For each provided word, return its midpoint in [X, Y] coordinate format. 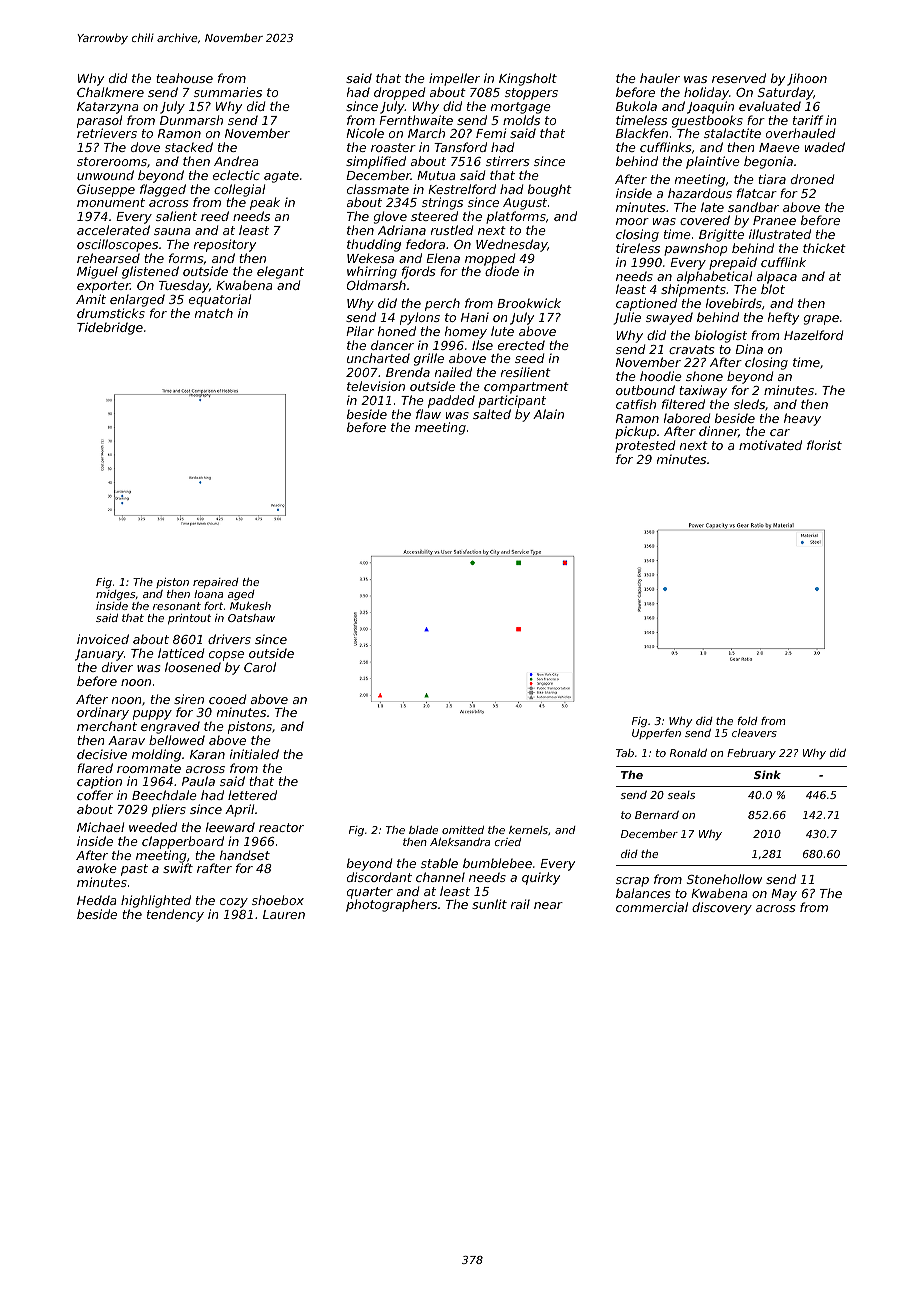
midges [116, 595]
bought [550, 190]
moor [632, 221]
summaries [228, 92]
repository [225, 245]
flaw [428, 414]
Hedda [96, 900]
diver [117, 667]
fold [748, 721]
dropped [400, 93]
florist [824, 445]
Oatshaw [251, 618]
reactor [281, 827]
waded [825, 147]
